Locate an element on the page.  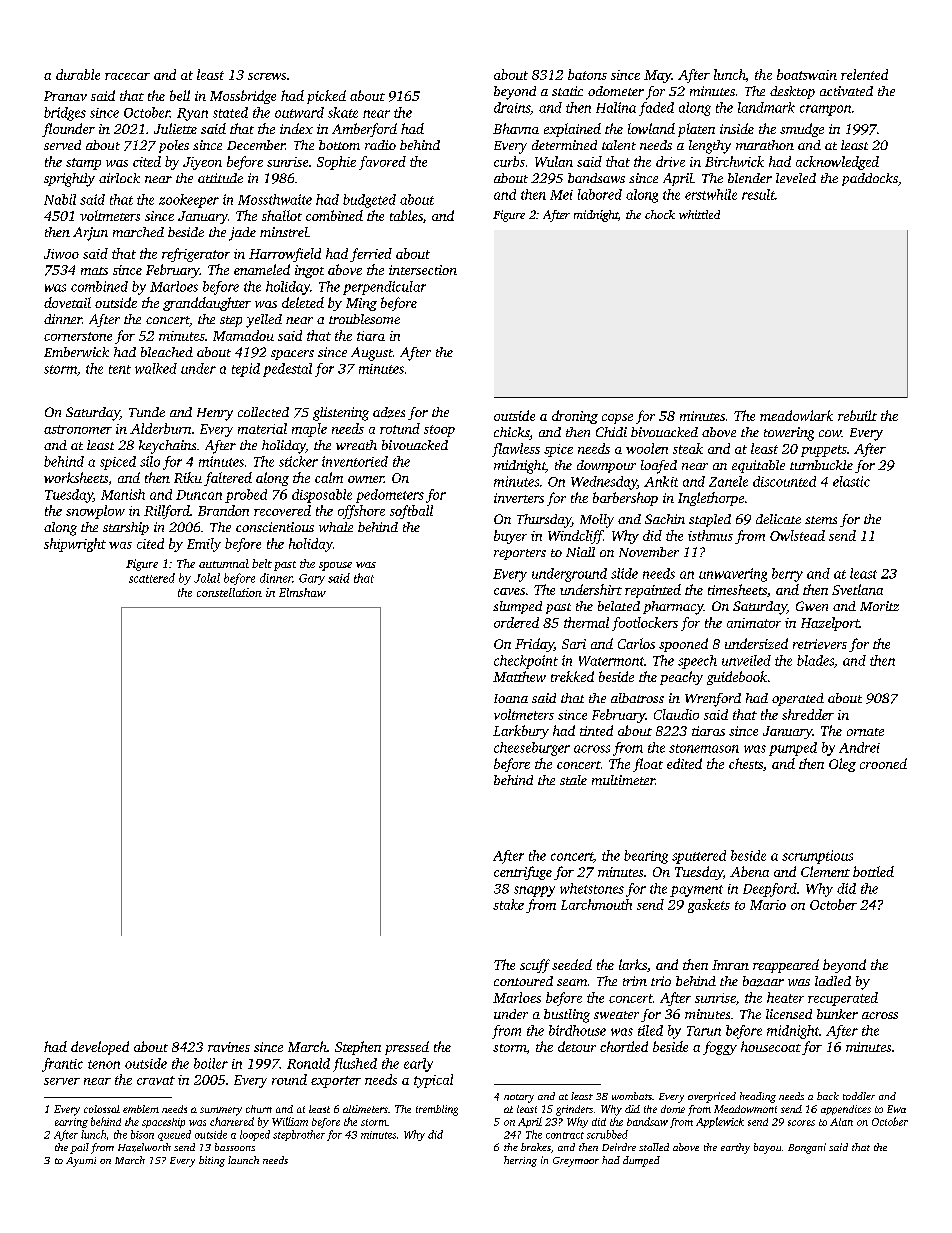
constellation is located at coordinates (229, 592).
